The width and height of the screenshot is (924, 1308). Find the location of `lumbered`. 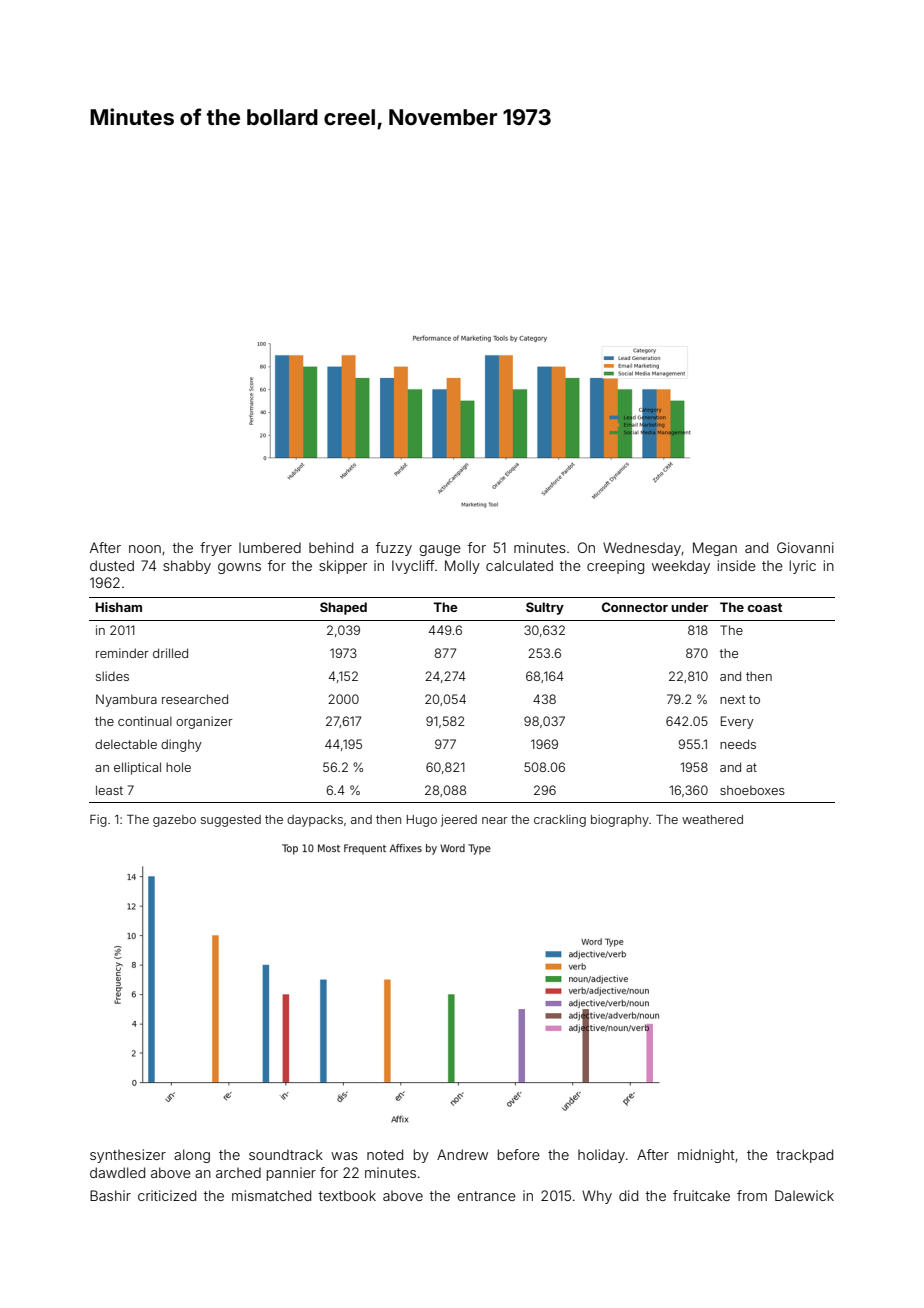

lumbered is located at coordinates (270, 547).
